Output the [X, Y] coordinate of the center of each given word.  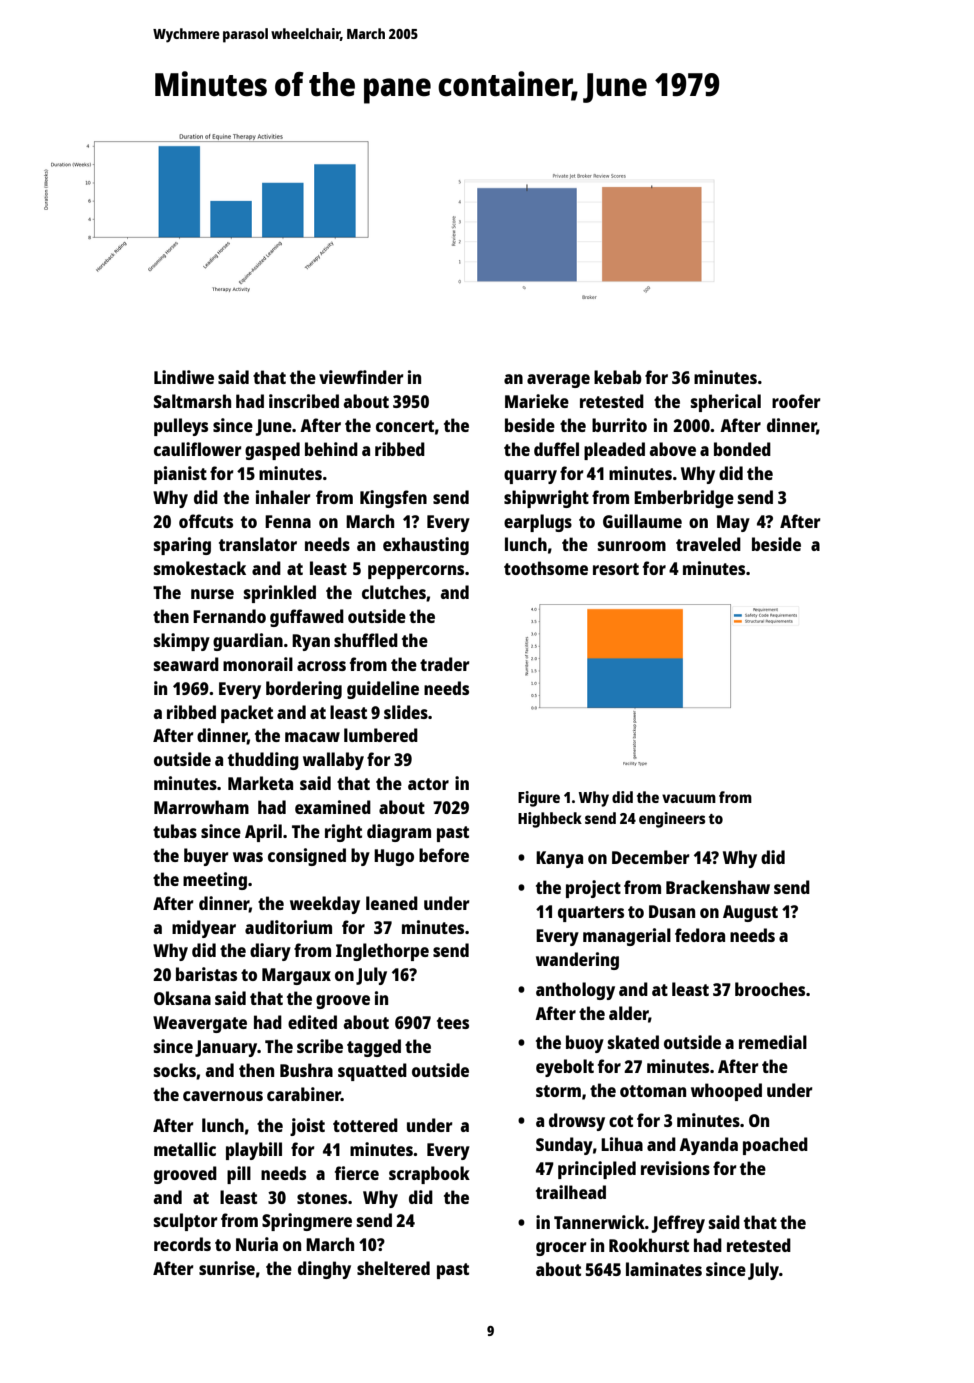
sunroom [632, 546]
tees [453, 1023]
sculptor [186, 1222]
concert [405, 426]
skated [633, 1042]
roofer [796, 401]
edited [312, 1022]
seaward [186, 664]
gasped [272, 451]
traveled [708, 544]
